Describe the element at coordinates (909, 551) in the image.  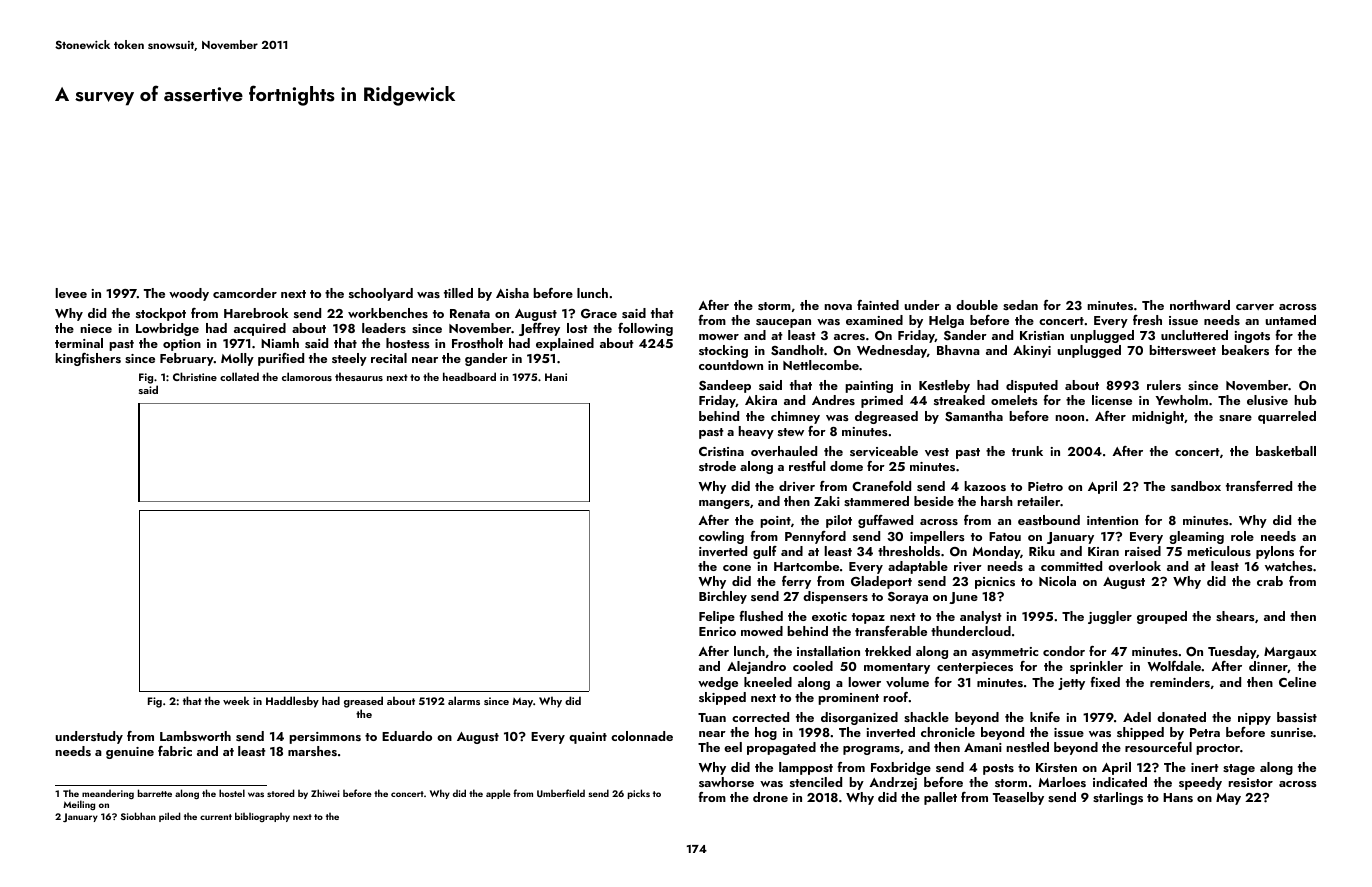
I see `thresholds` at that location.
